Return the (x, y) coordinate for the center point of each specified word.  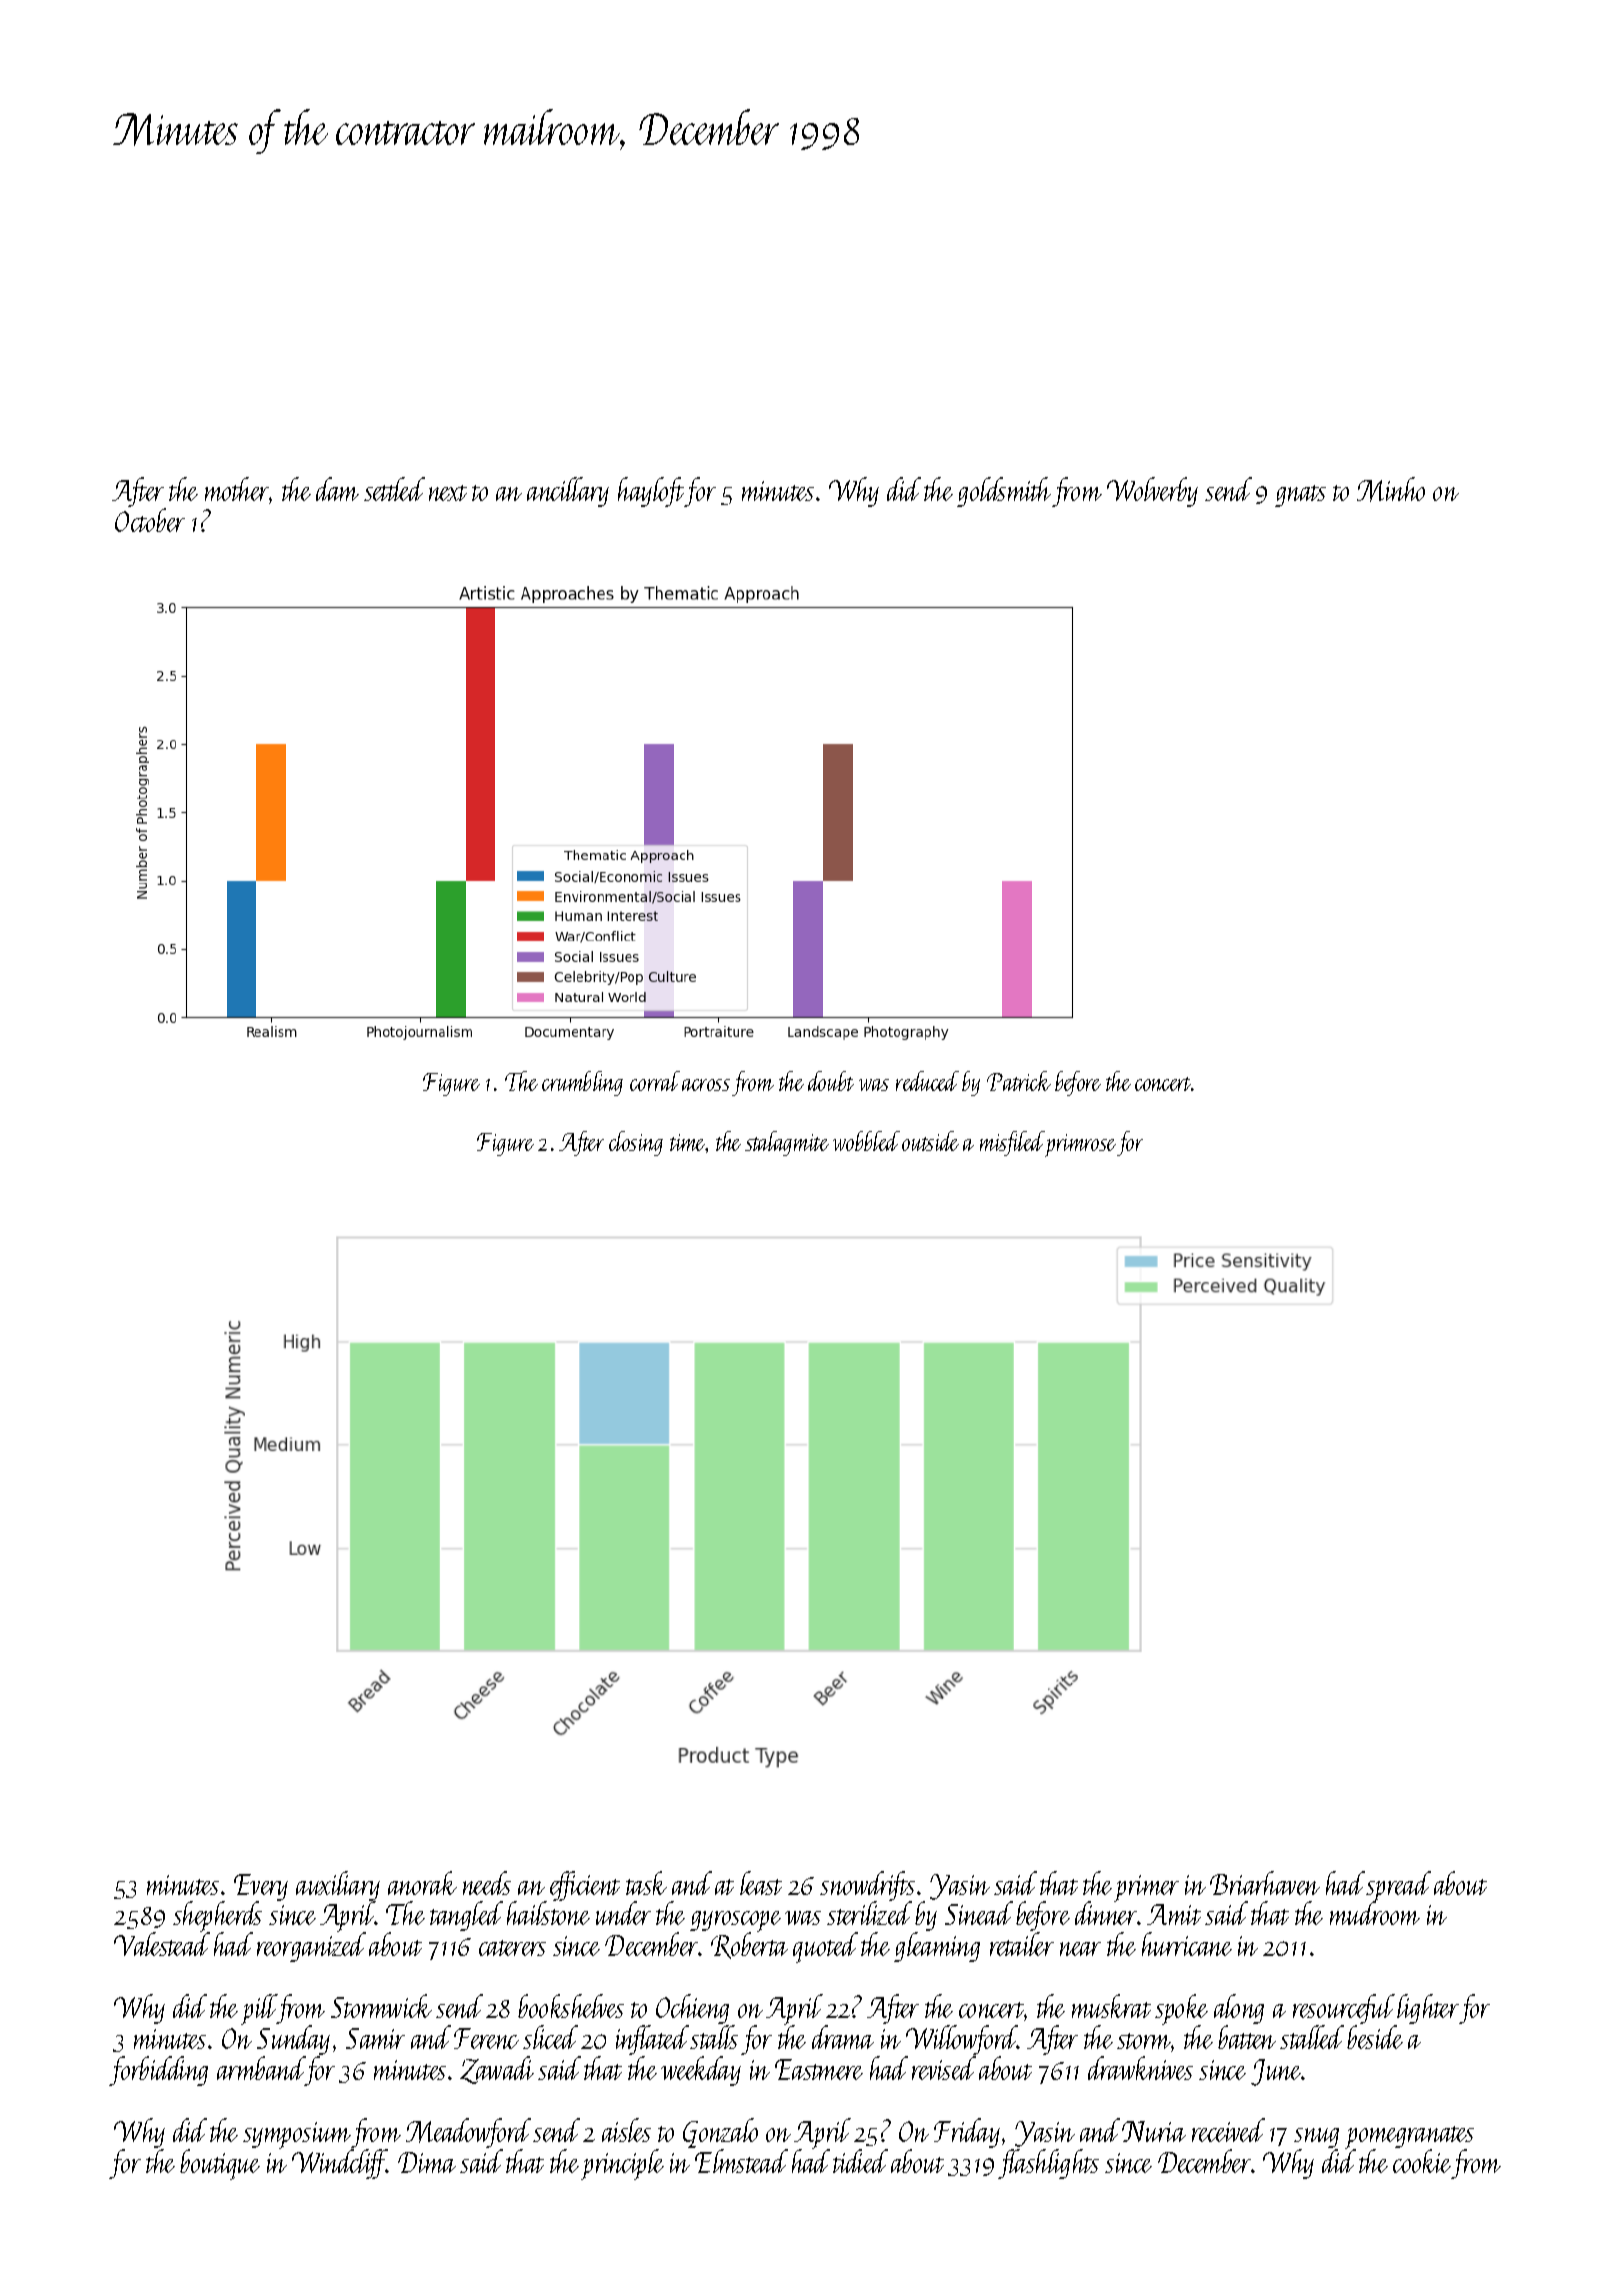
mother (237, 490)
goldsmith (1004, 492)
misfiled (1012, 1143)
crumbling (582, 1083)
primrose (1080, 1145)
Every (261, 1888)
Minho (1391, 489)
